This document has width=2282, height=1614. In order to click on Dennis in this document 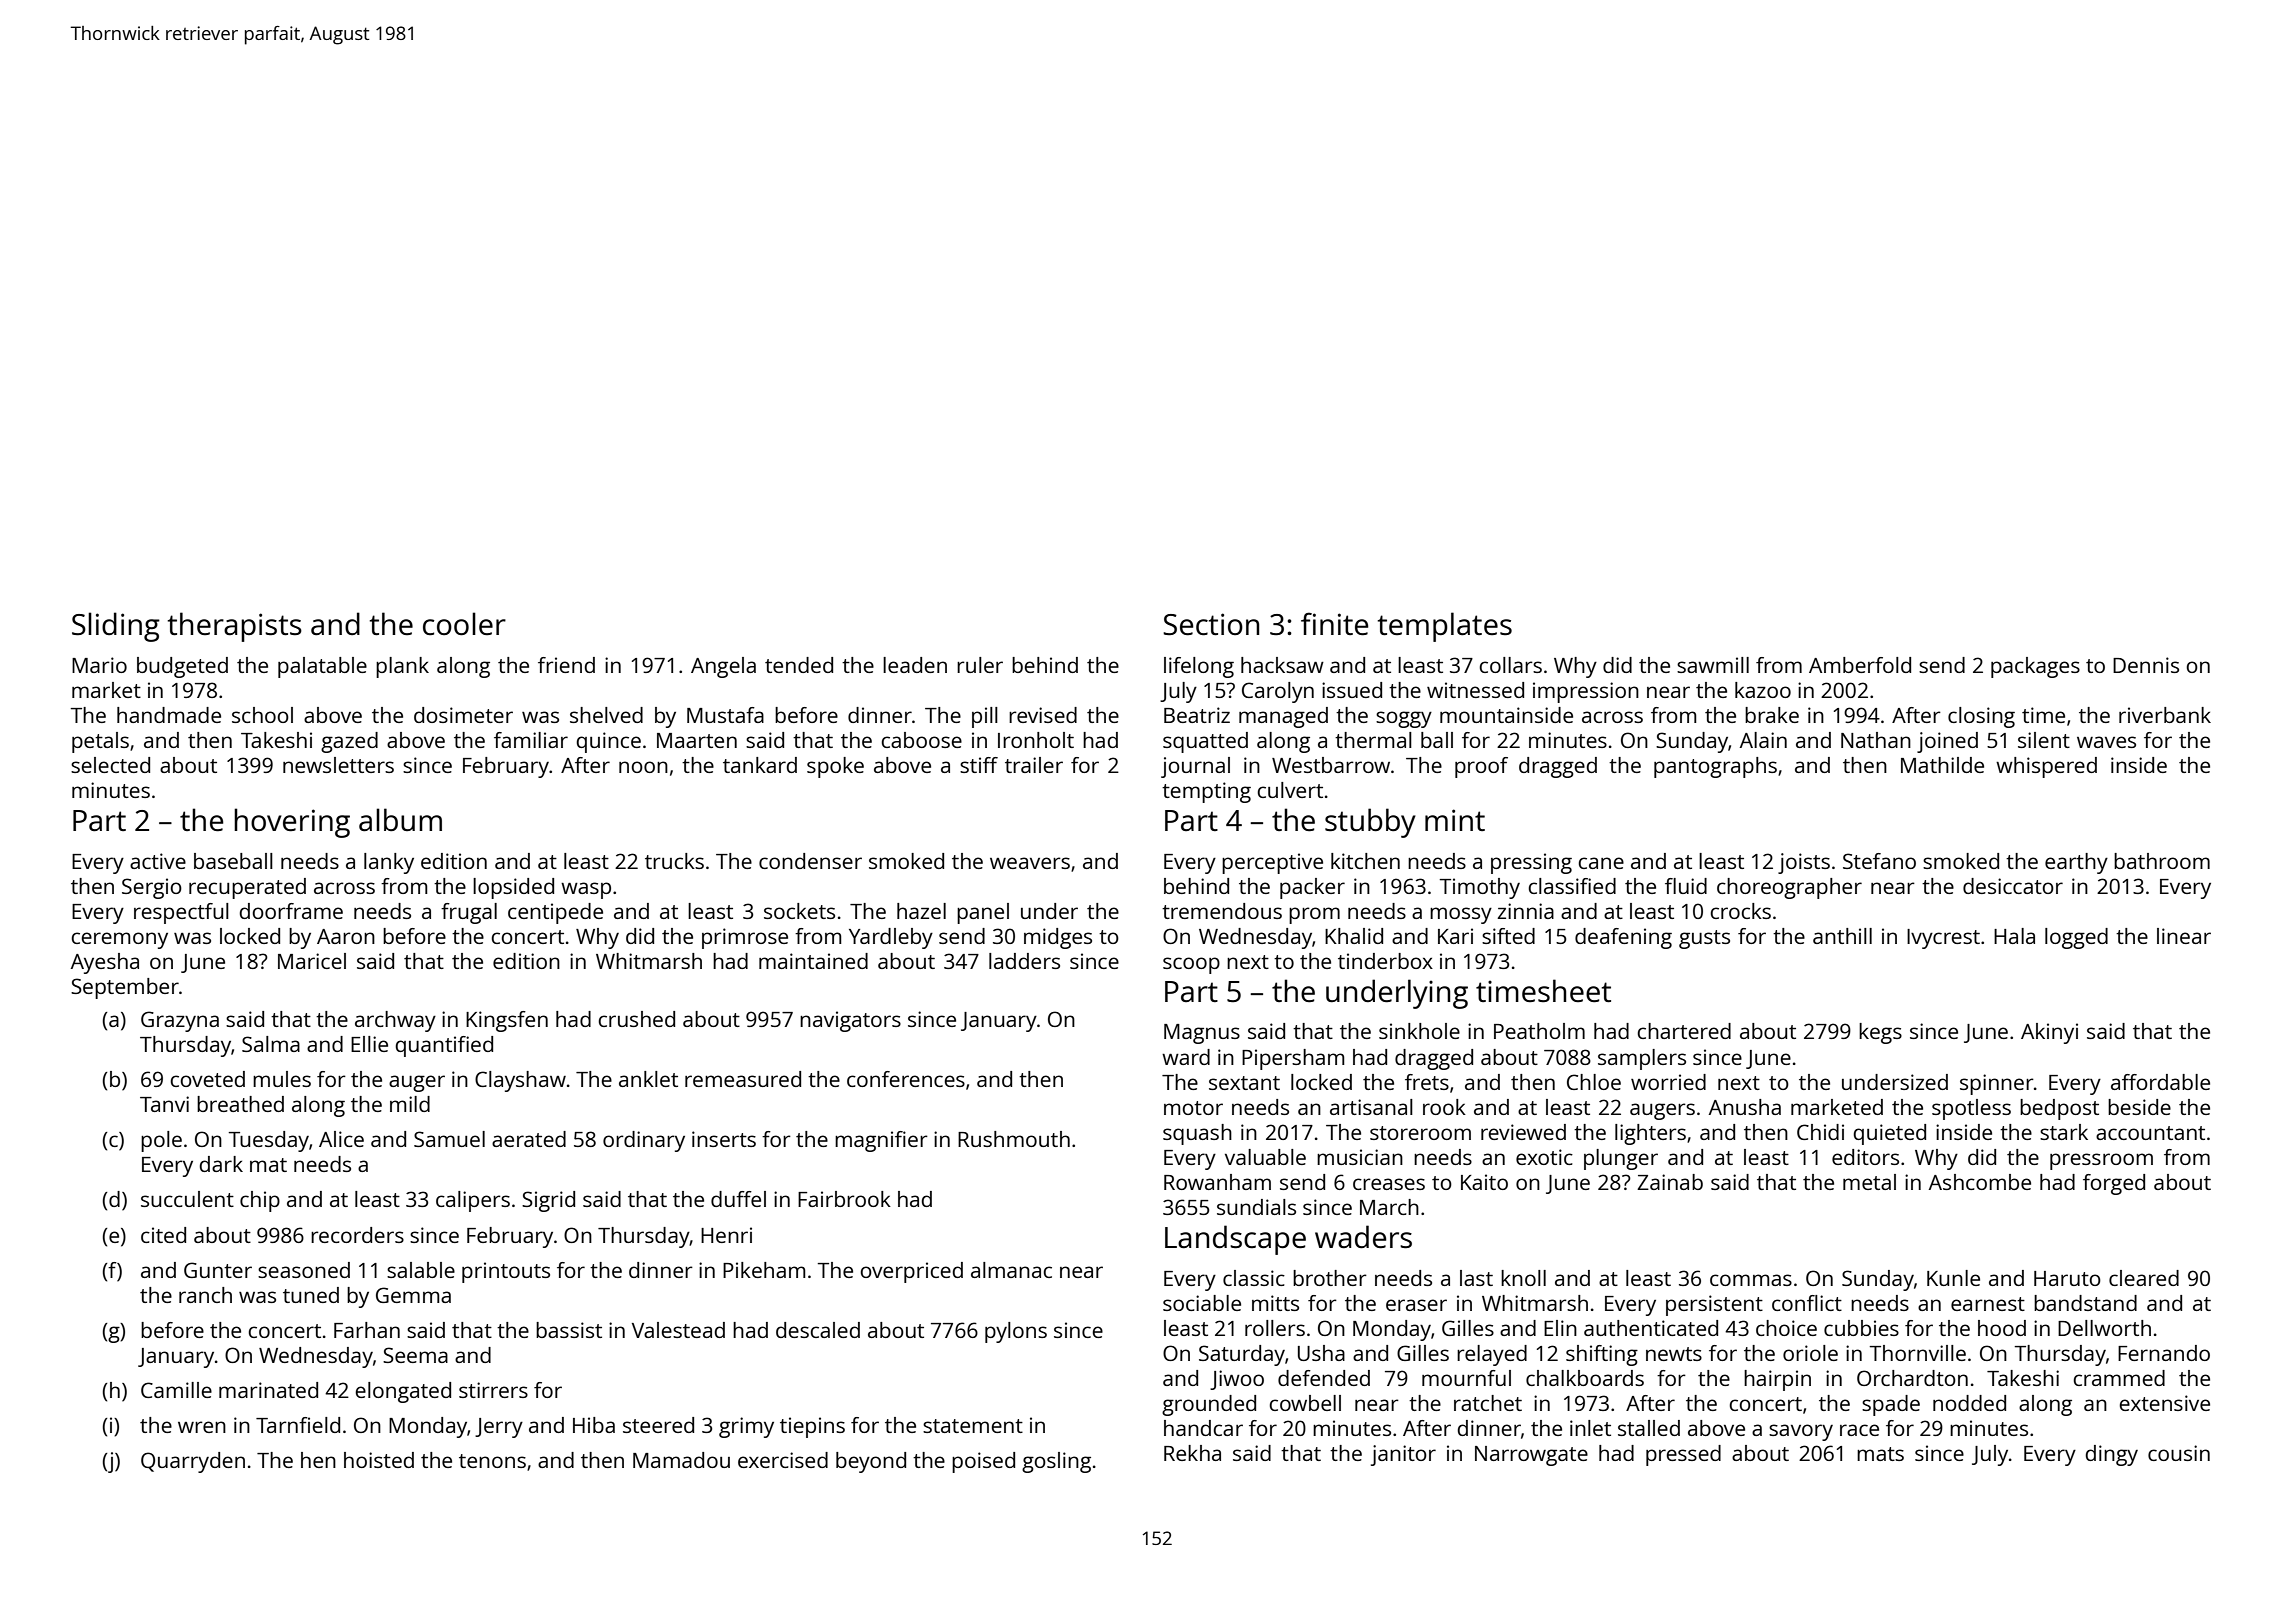, I will do `click(2146, 665)`.
